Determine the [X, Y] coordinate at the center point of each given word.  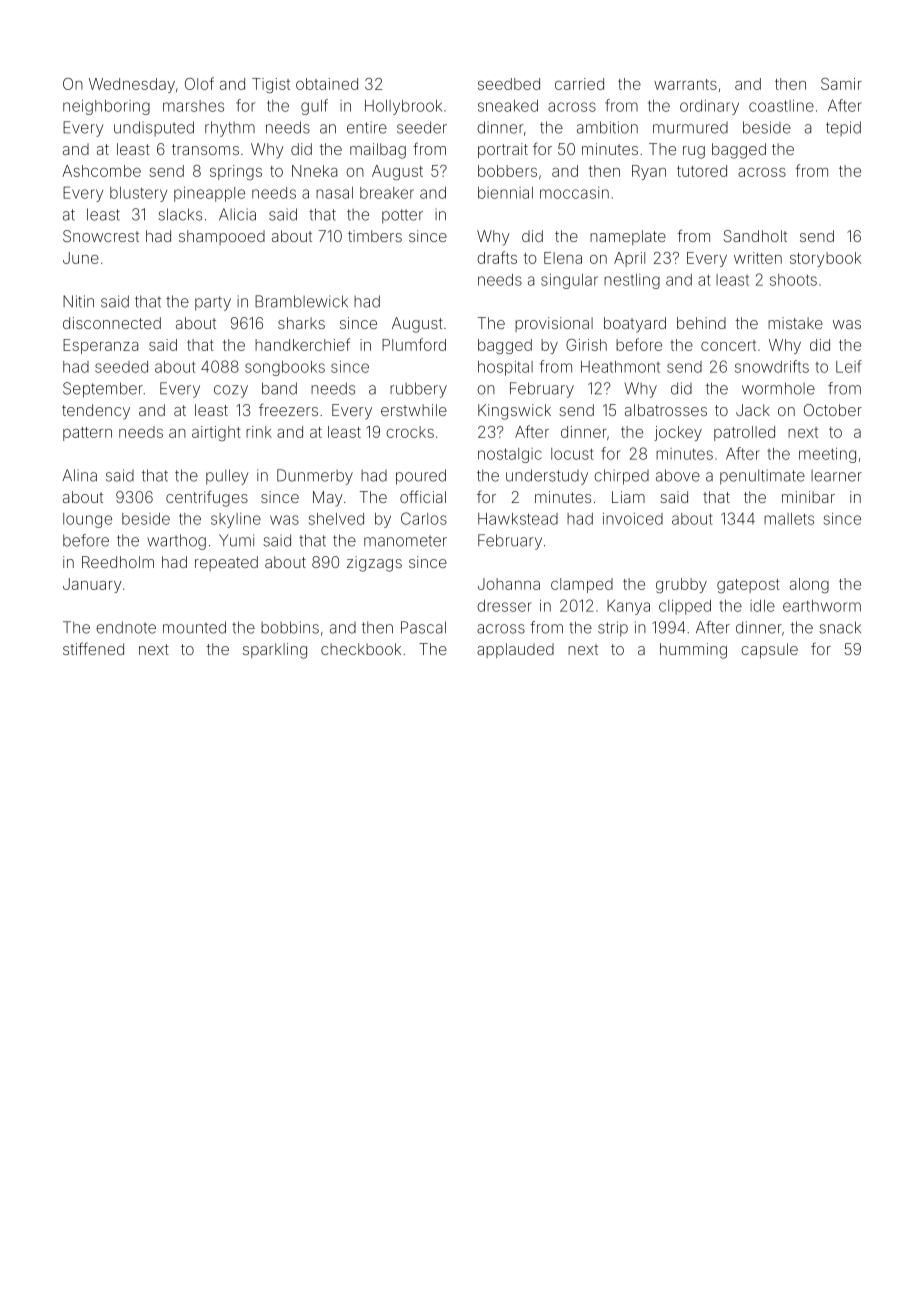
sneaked [508, 106]
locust [572, 454]
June [81, 258]
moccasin [574, 193]
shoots [793, 280]
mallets [789, 519]
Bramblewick [301, 301]
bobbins [290, 627]
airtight [216, 433]
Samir [841, 84]
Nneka [315, 171]
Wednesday [132, 85]
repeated [226, 563]
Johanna [509, 584]
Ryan [649, 172]
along [809, 585]
